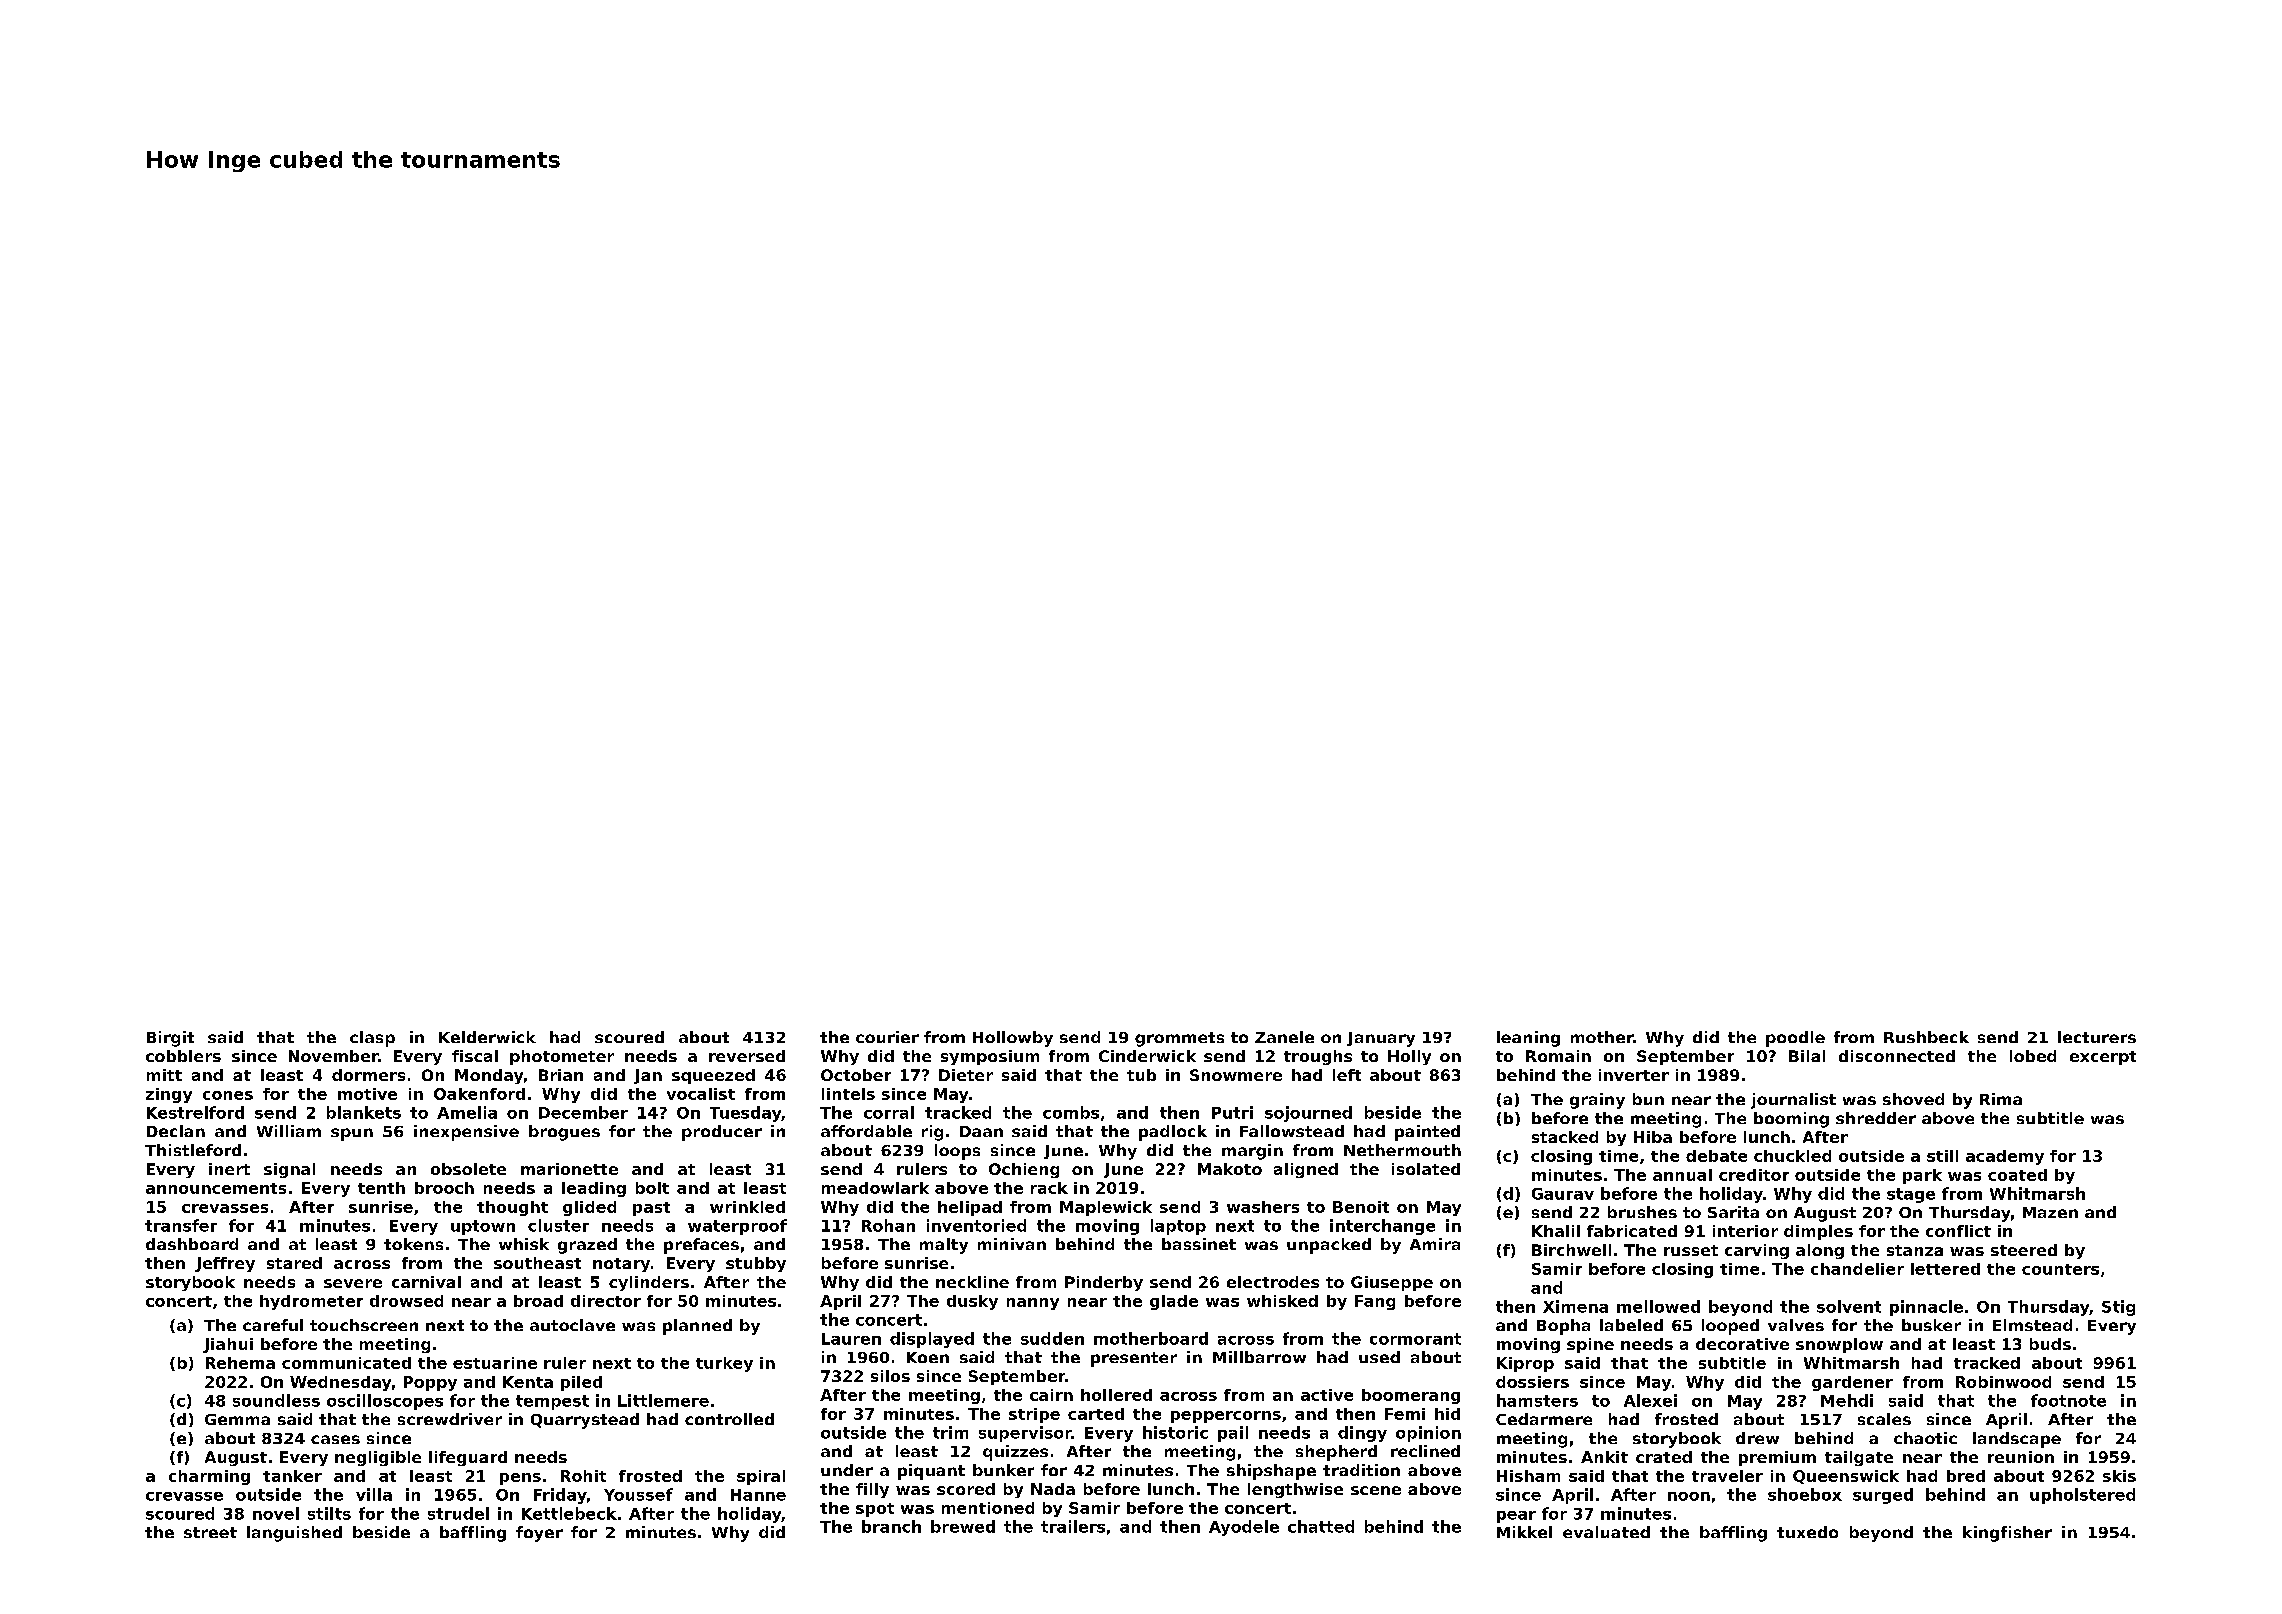 This screenshot has width=2282, height=1614. What do you see at coordinates (1575, 1306) in the screenshot?
I see `Ximena` at bounding box center [1575, 1306].
